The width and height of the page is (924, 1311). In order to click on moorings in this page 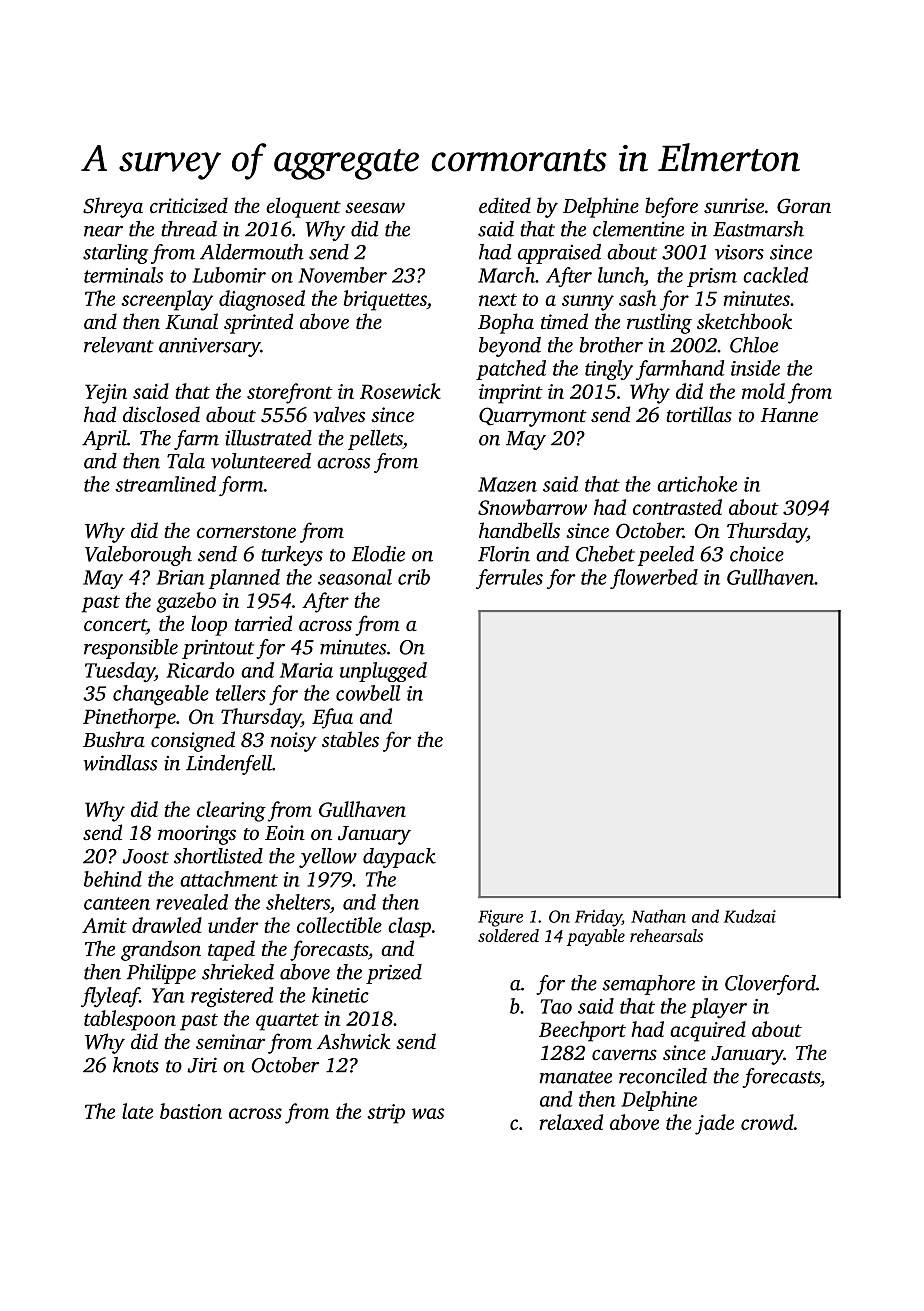, I will do `click(197, 835)`.
